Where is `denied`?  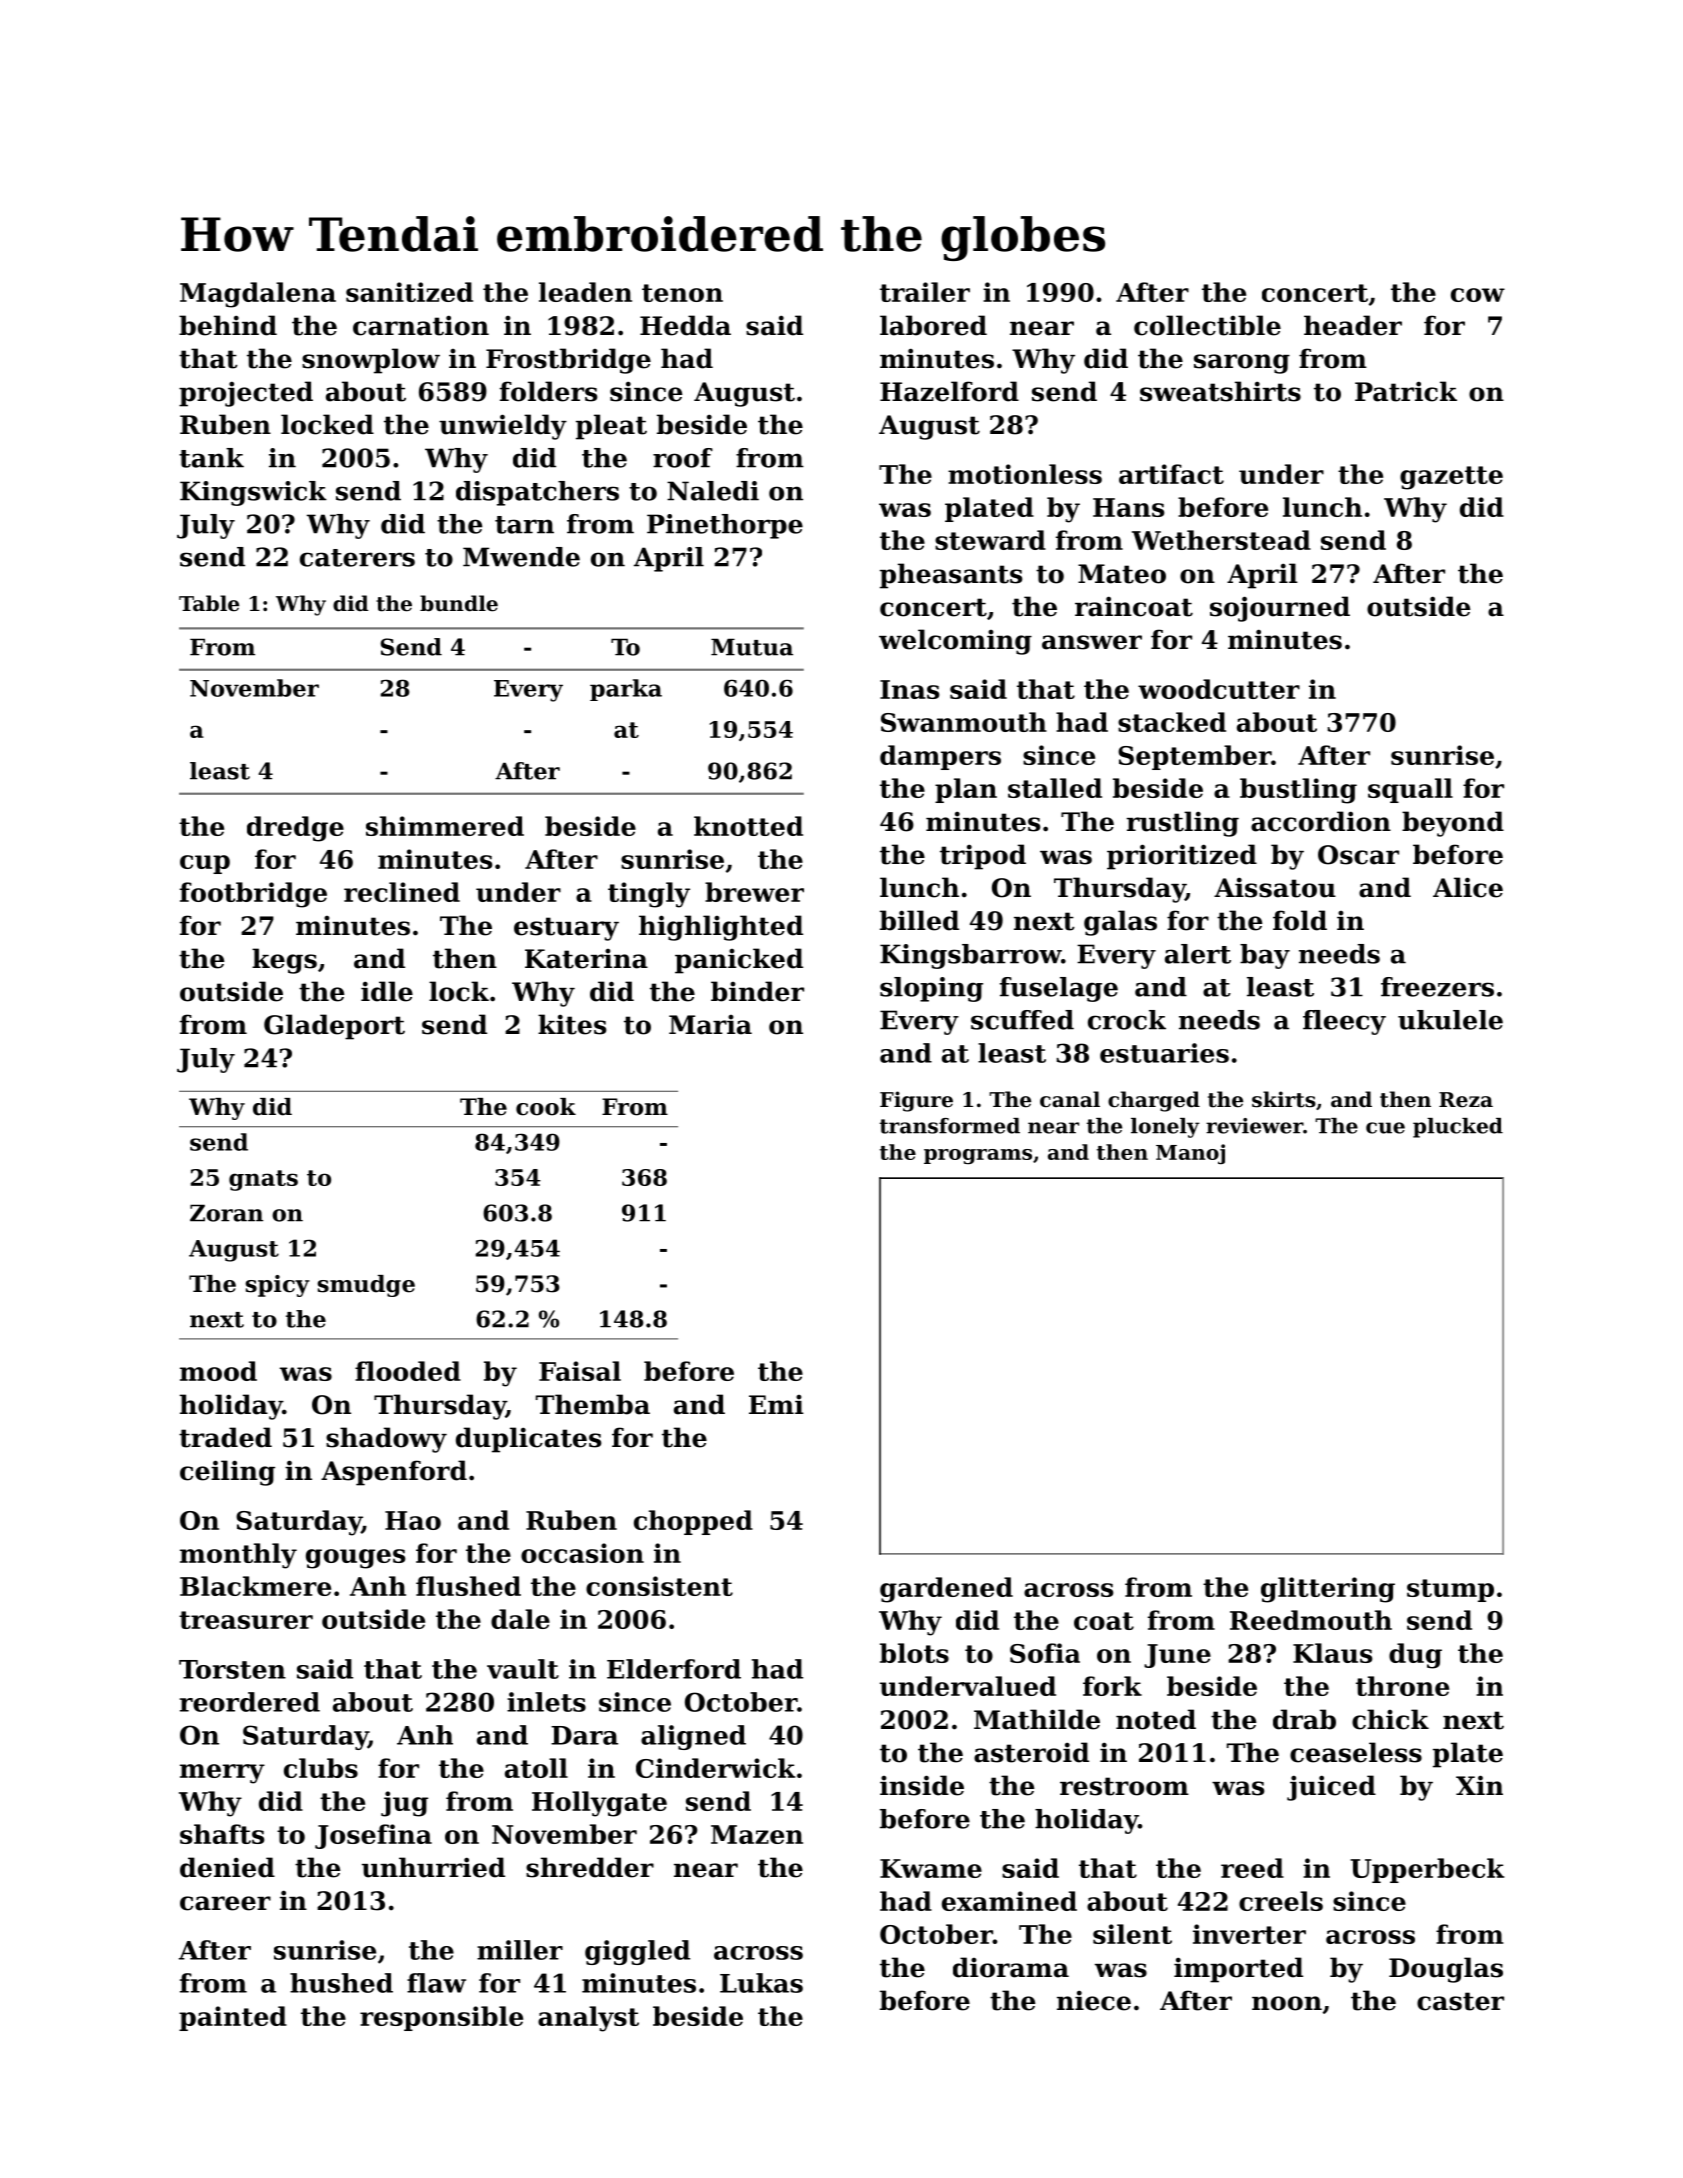
denied is located at coordinates (227, 1867).
